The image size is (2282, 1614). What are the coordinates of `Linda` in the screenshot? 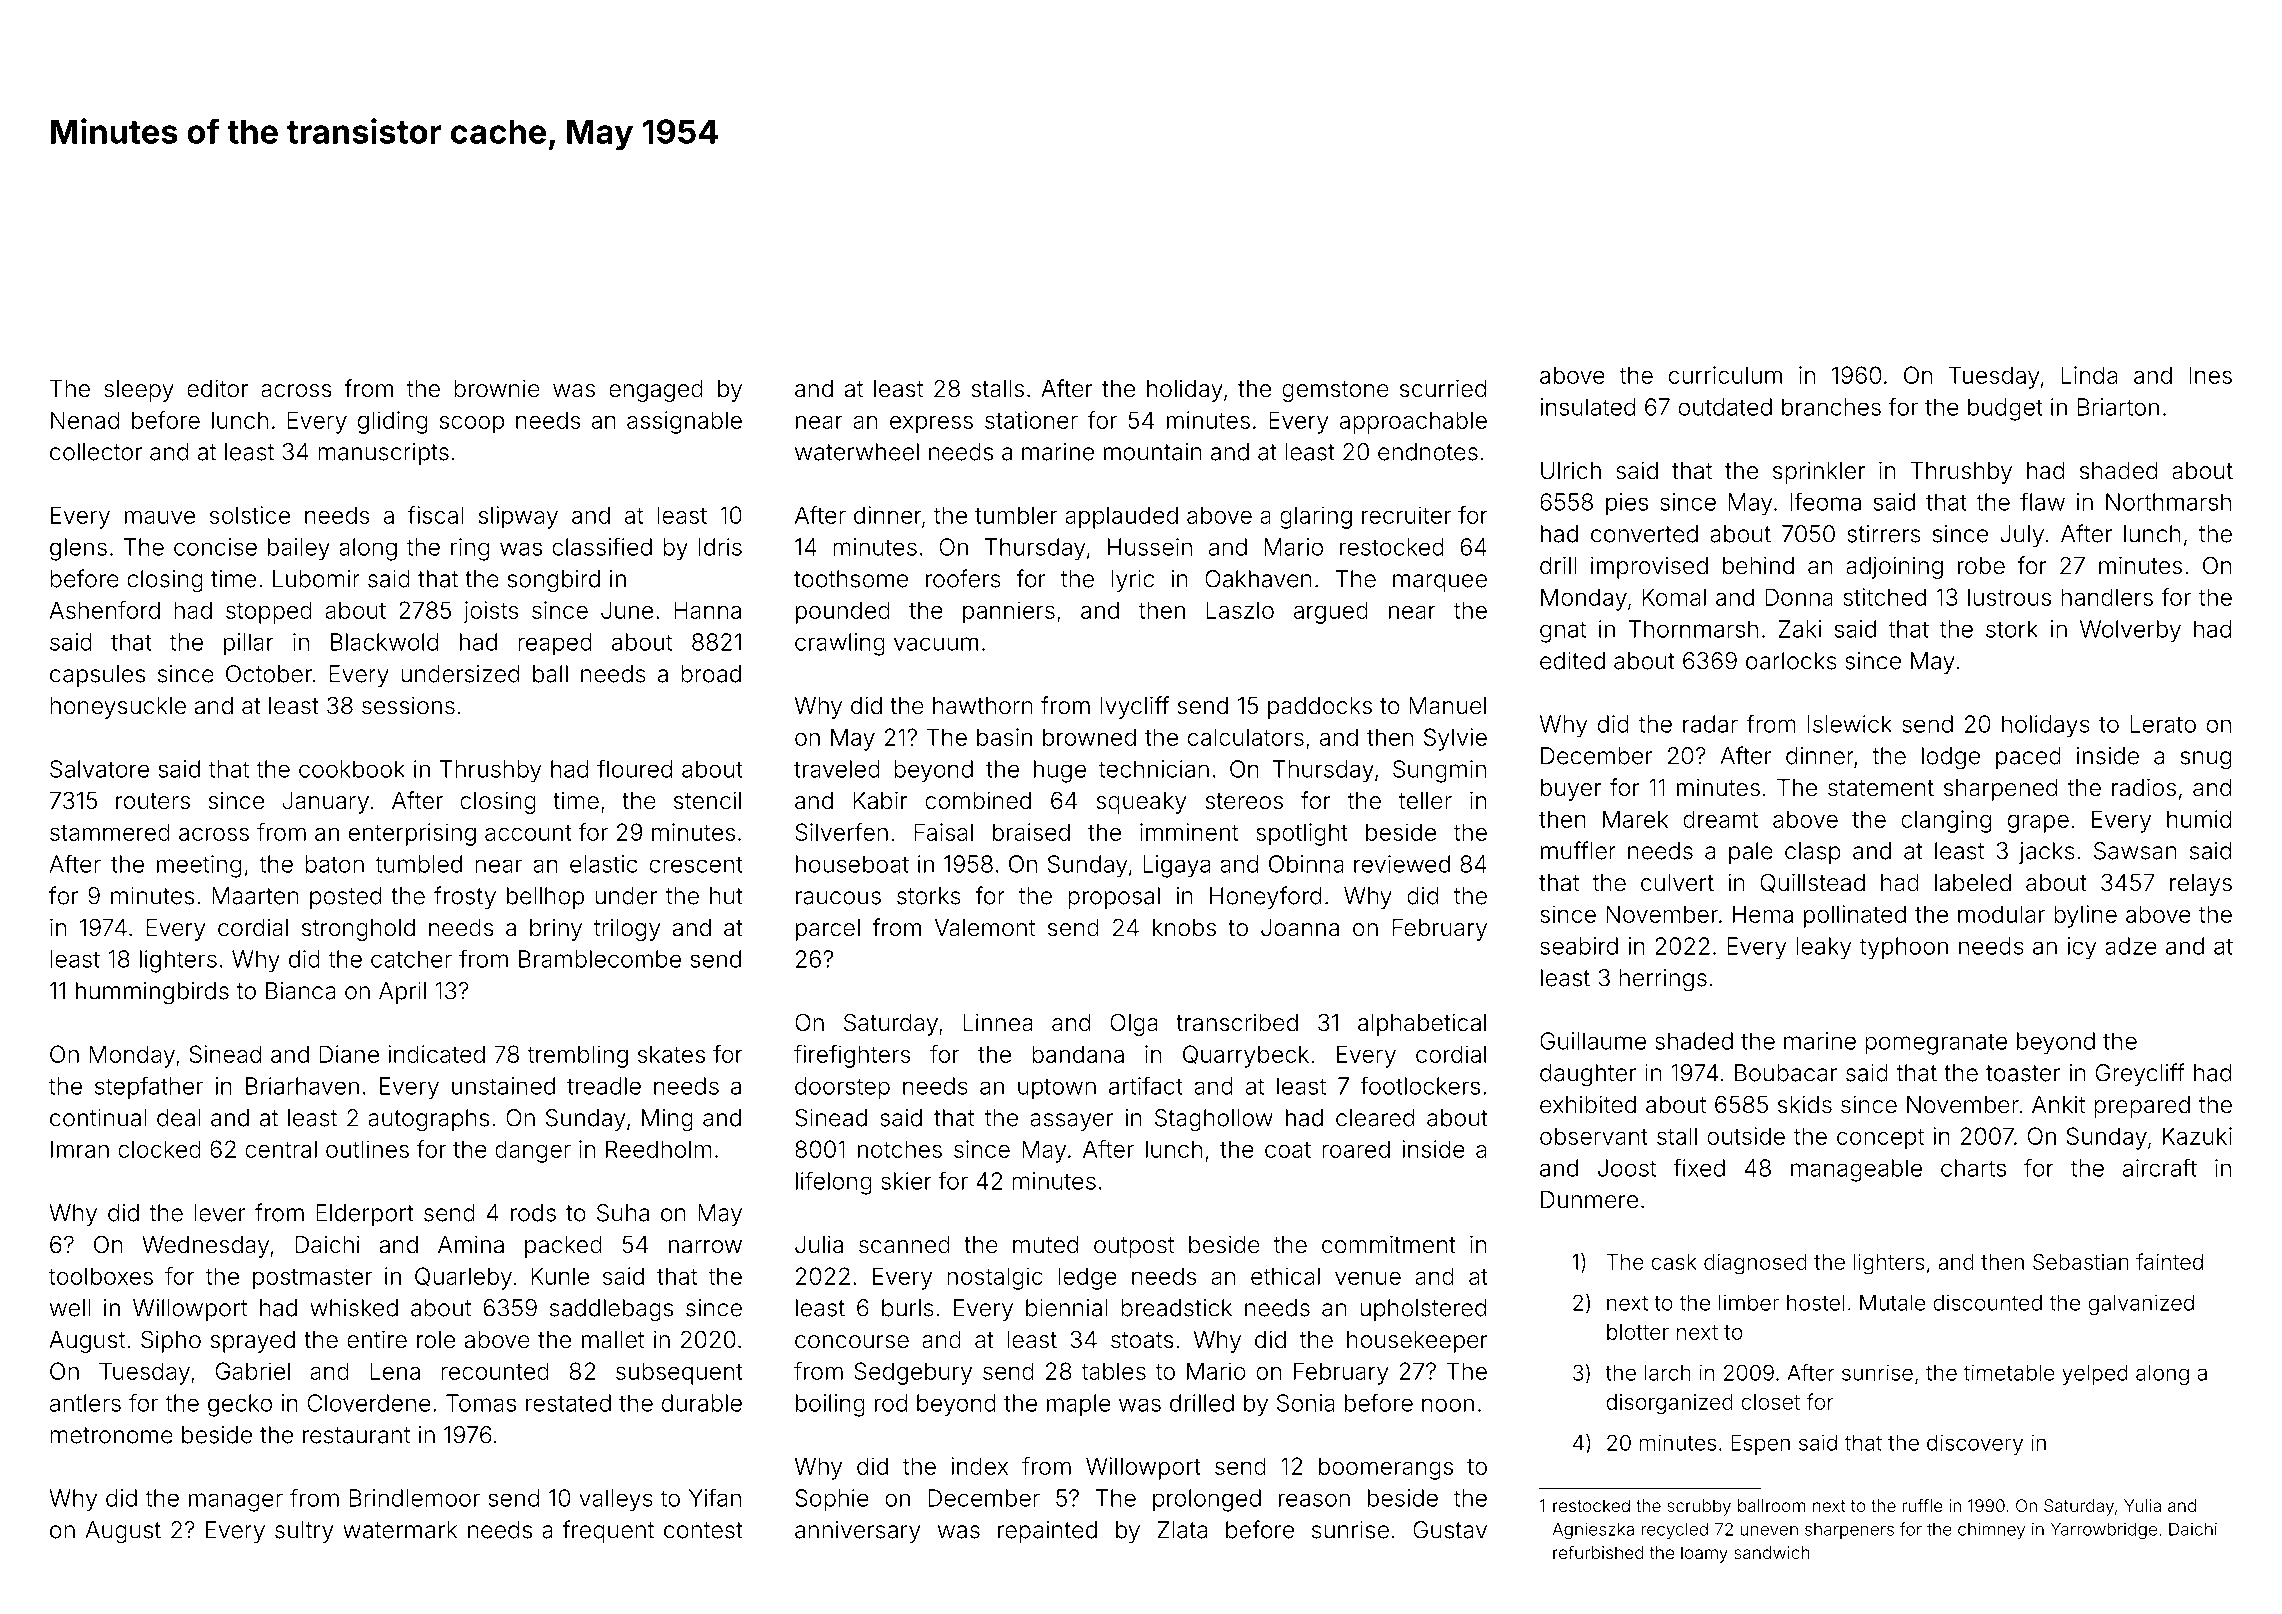 It's located at (2089, 375).
